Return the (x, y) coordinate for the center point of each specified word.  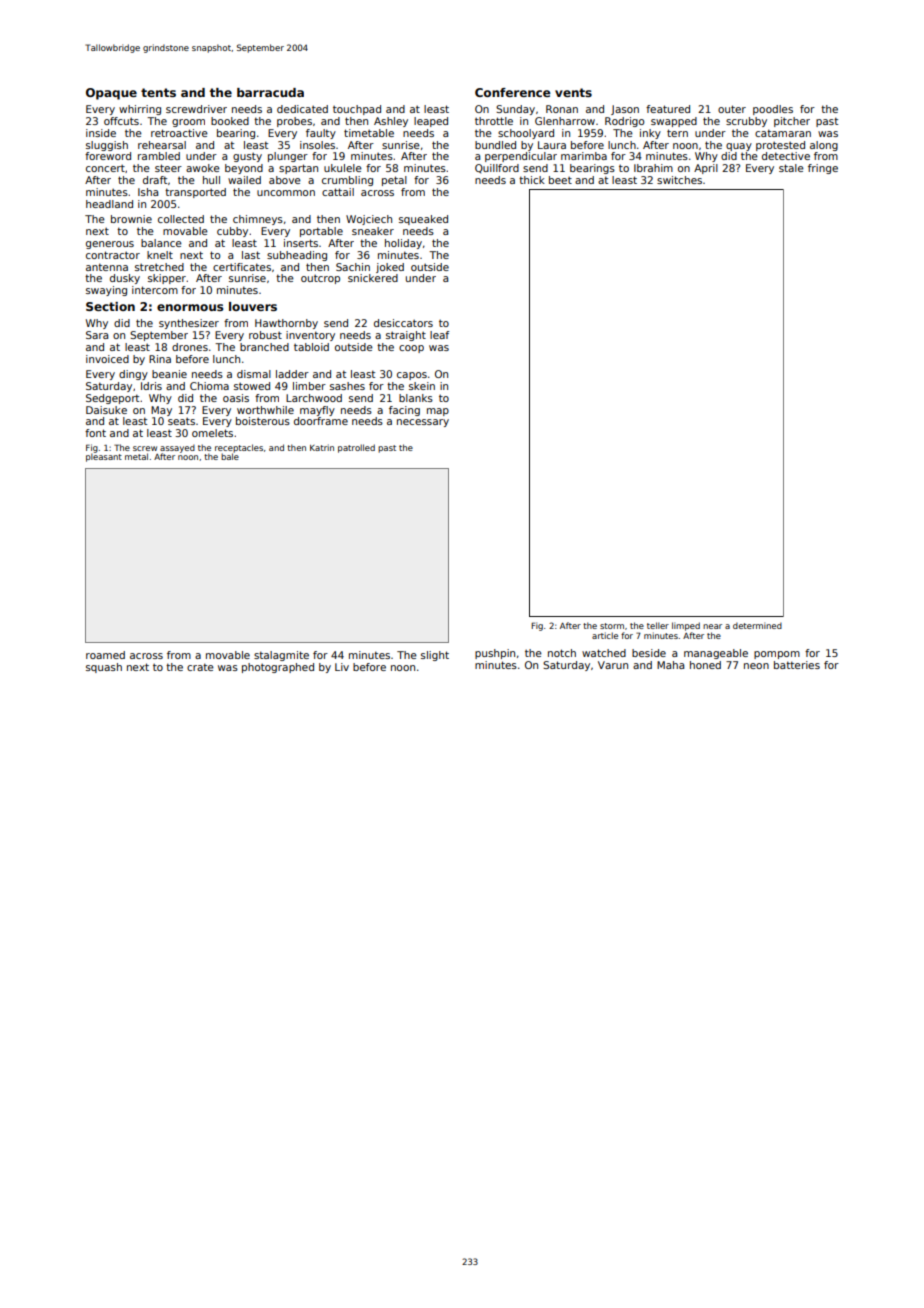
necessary (423, 423)
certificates (242, 267)
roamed (105, 655)
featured (668, 109)
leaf (439, 335)
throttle (494, 121)
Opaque (111, 94)
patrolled (356, 448)
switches (679, 180)
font (95, 433)
